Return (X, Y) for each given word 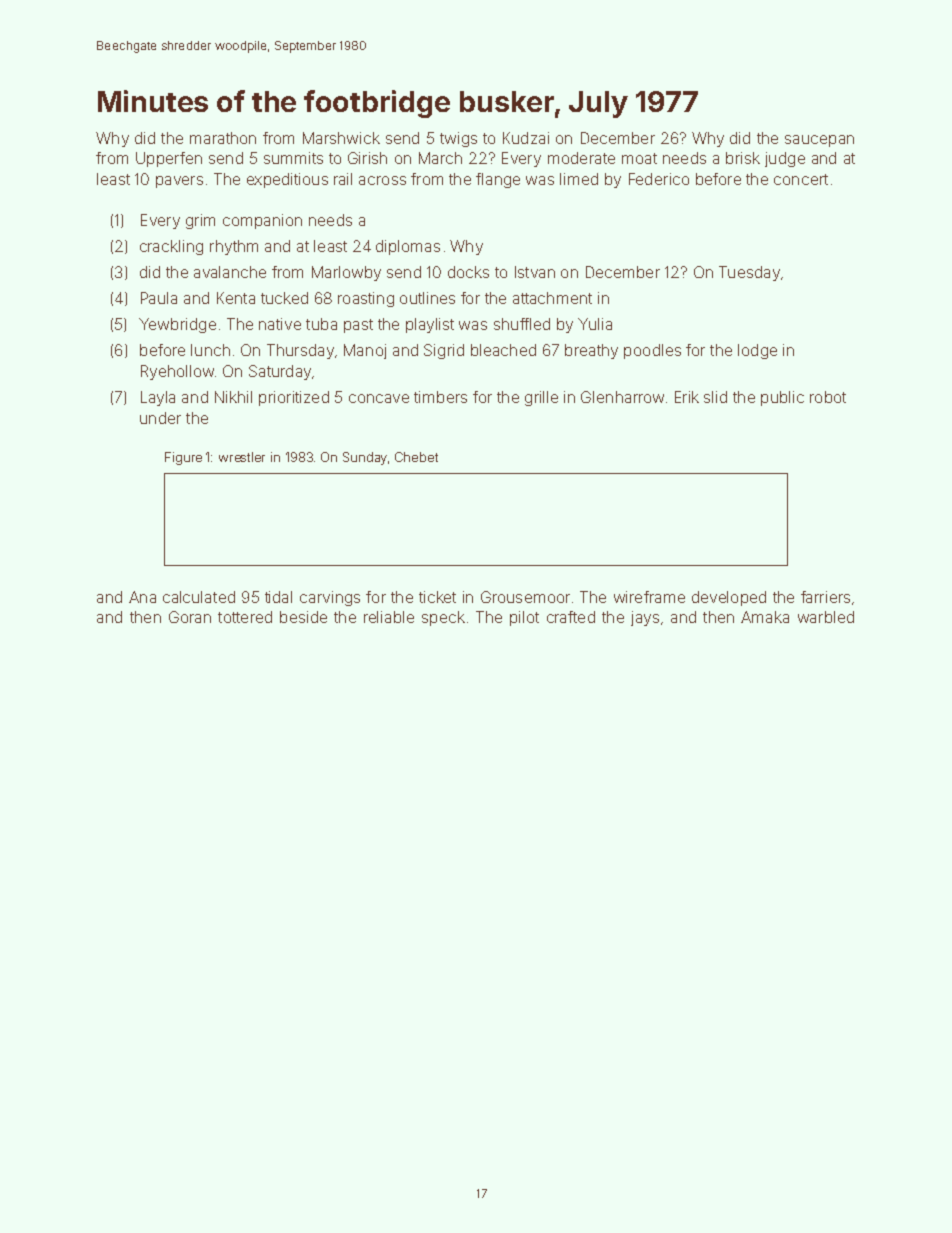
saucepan (819, 141)
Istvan (535, 272)
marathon (223, 138)
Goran (190, 617)
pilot (524, 618)
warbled (826, 617)
